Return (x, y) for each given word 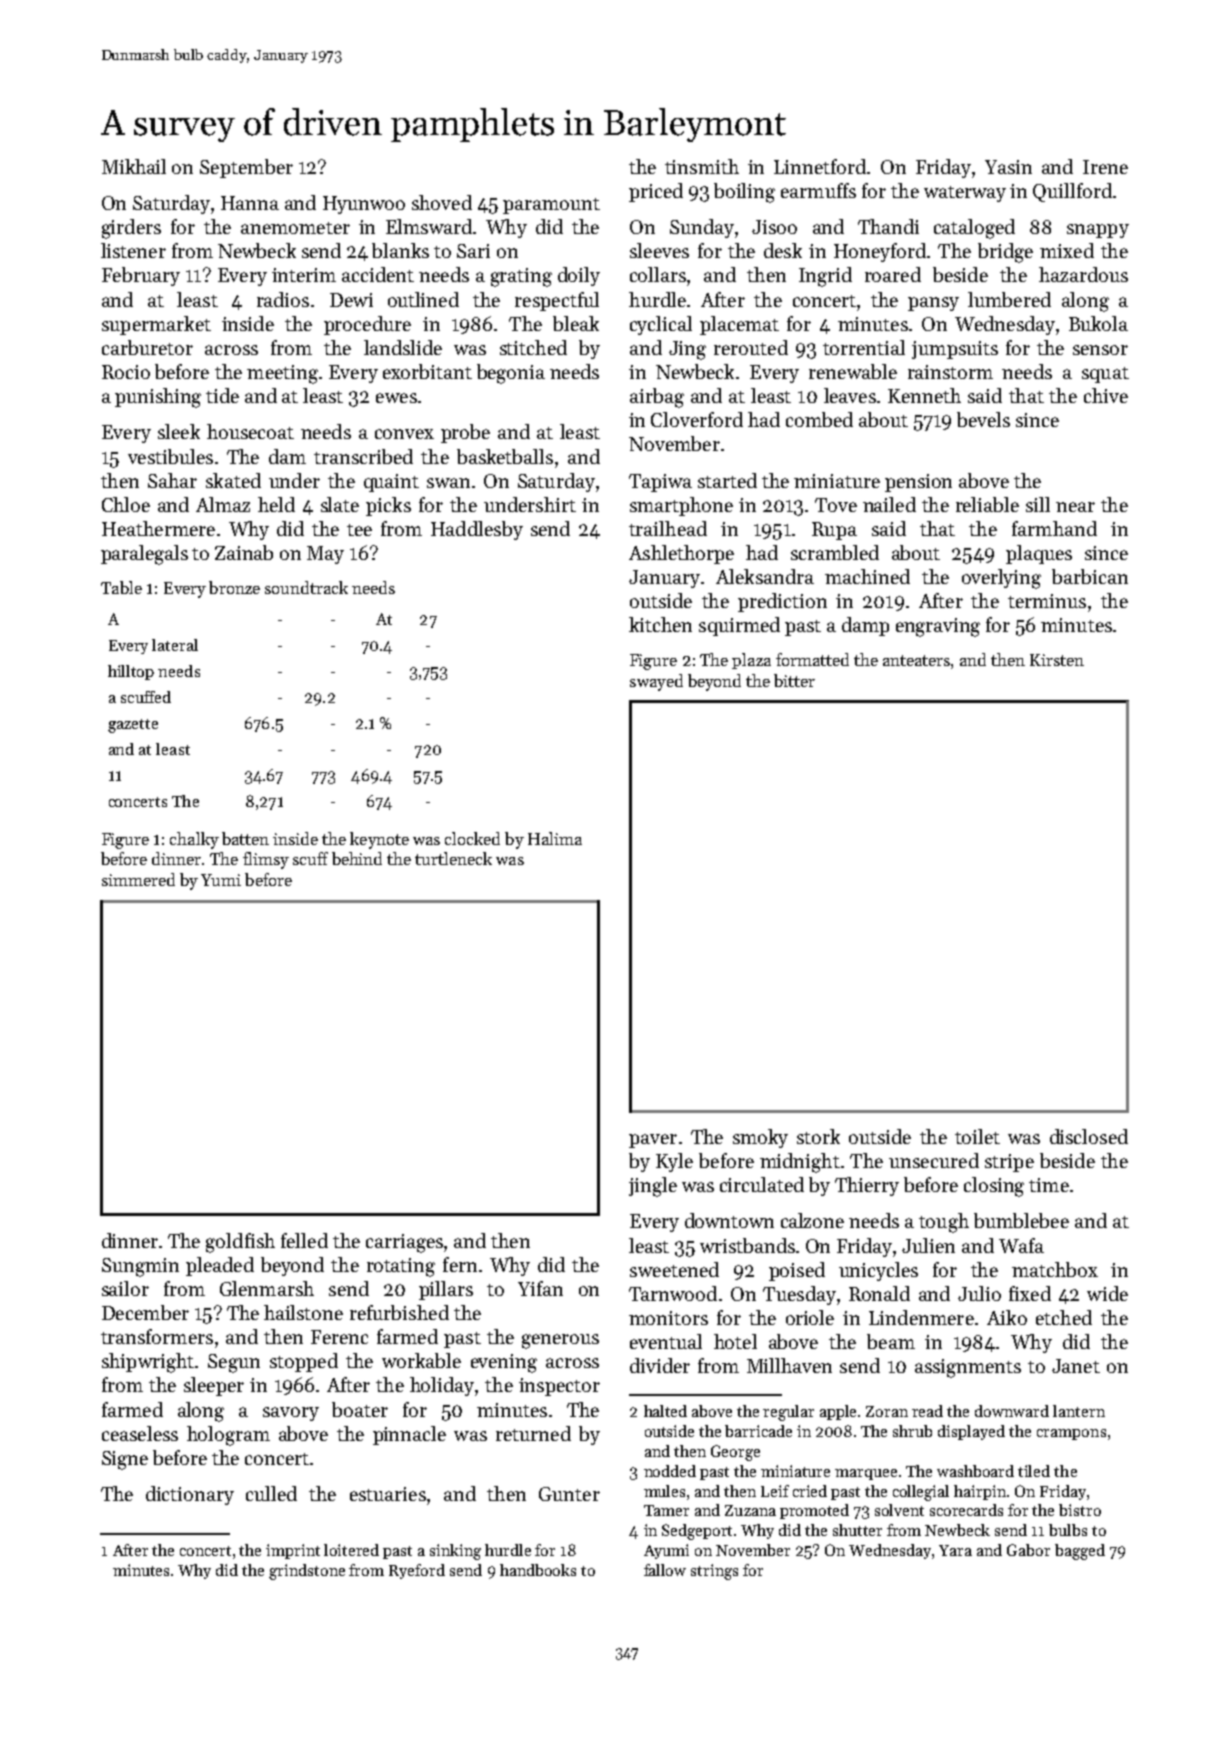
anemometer (295, 228)
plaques (1039, 554)
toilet (977, 1136)
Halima (555, 838)
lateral (175, 645)
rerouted (751, 347)
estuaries (388, 1494)
